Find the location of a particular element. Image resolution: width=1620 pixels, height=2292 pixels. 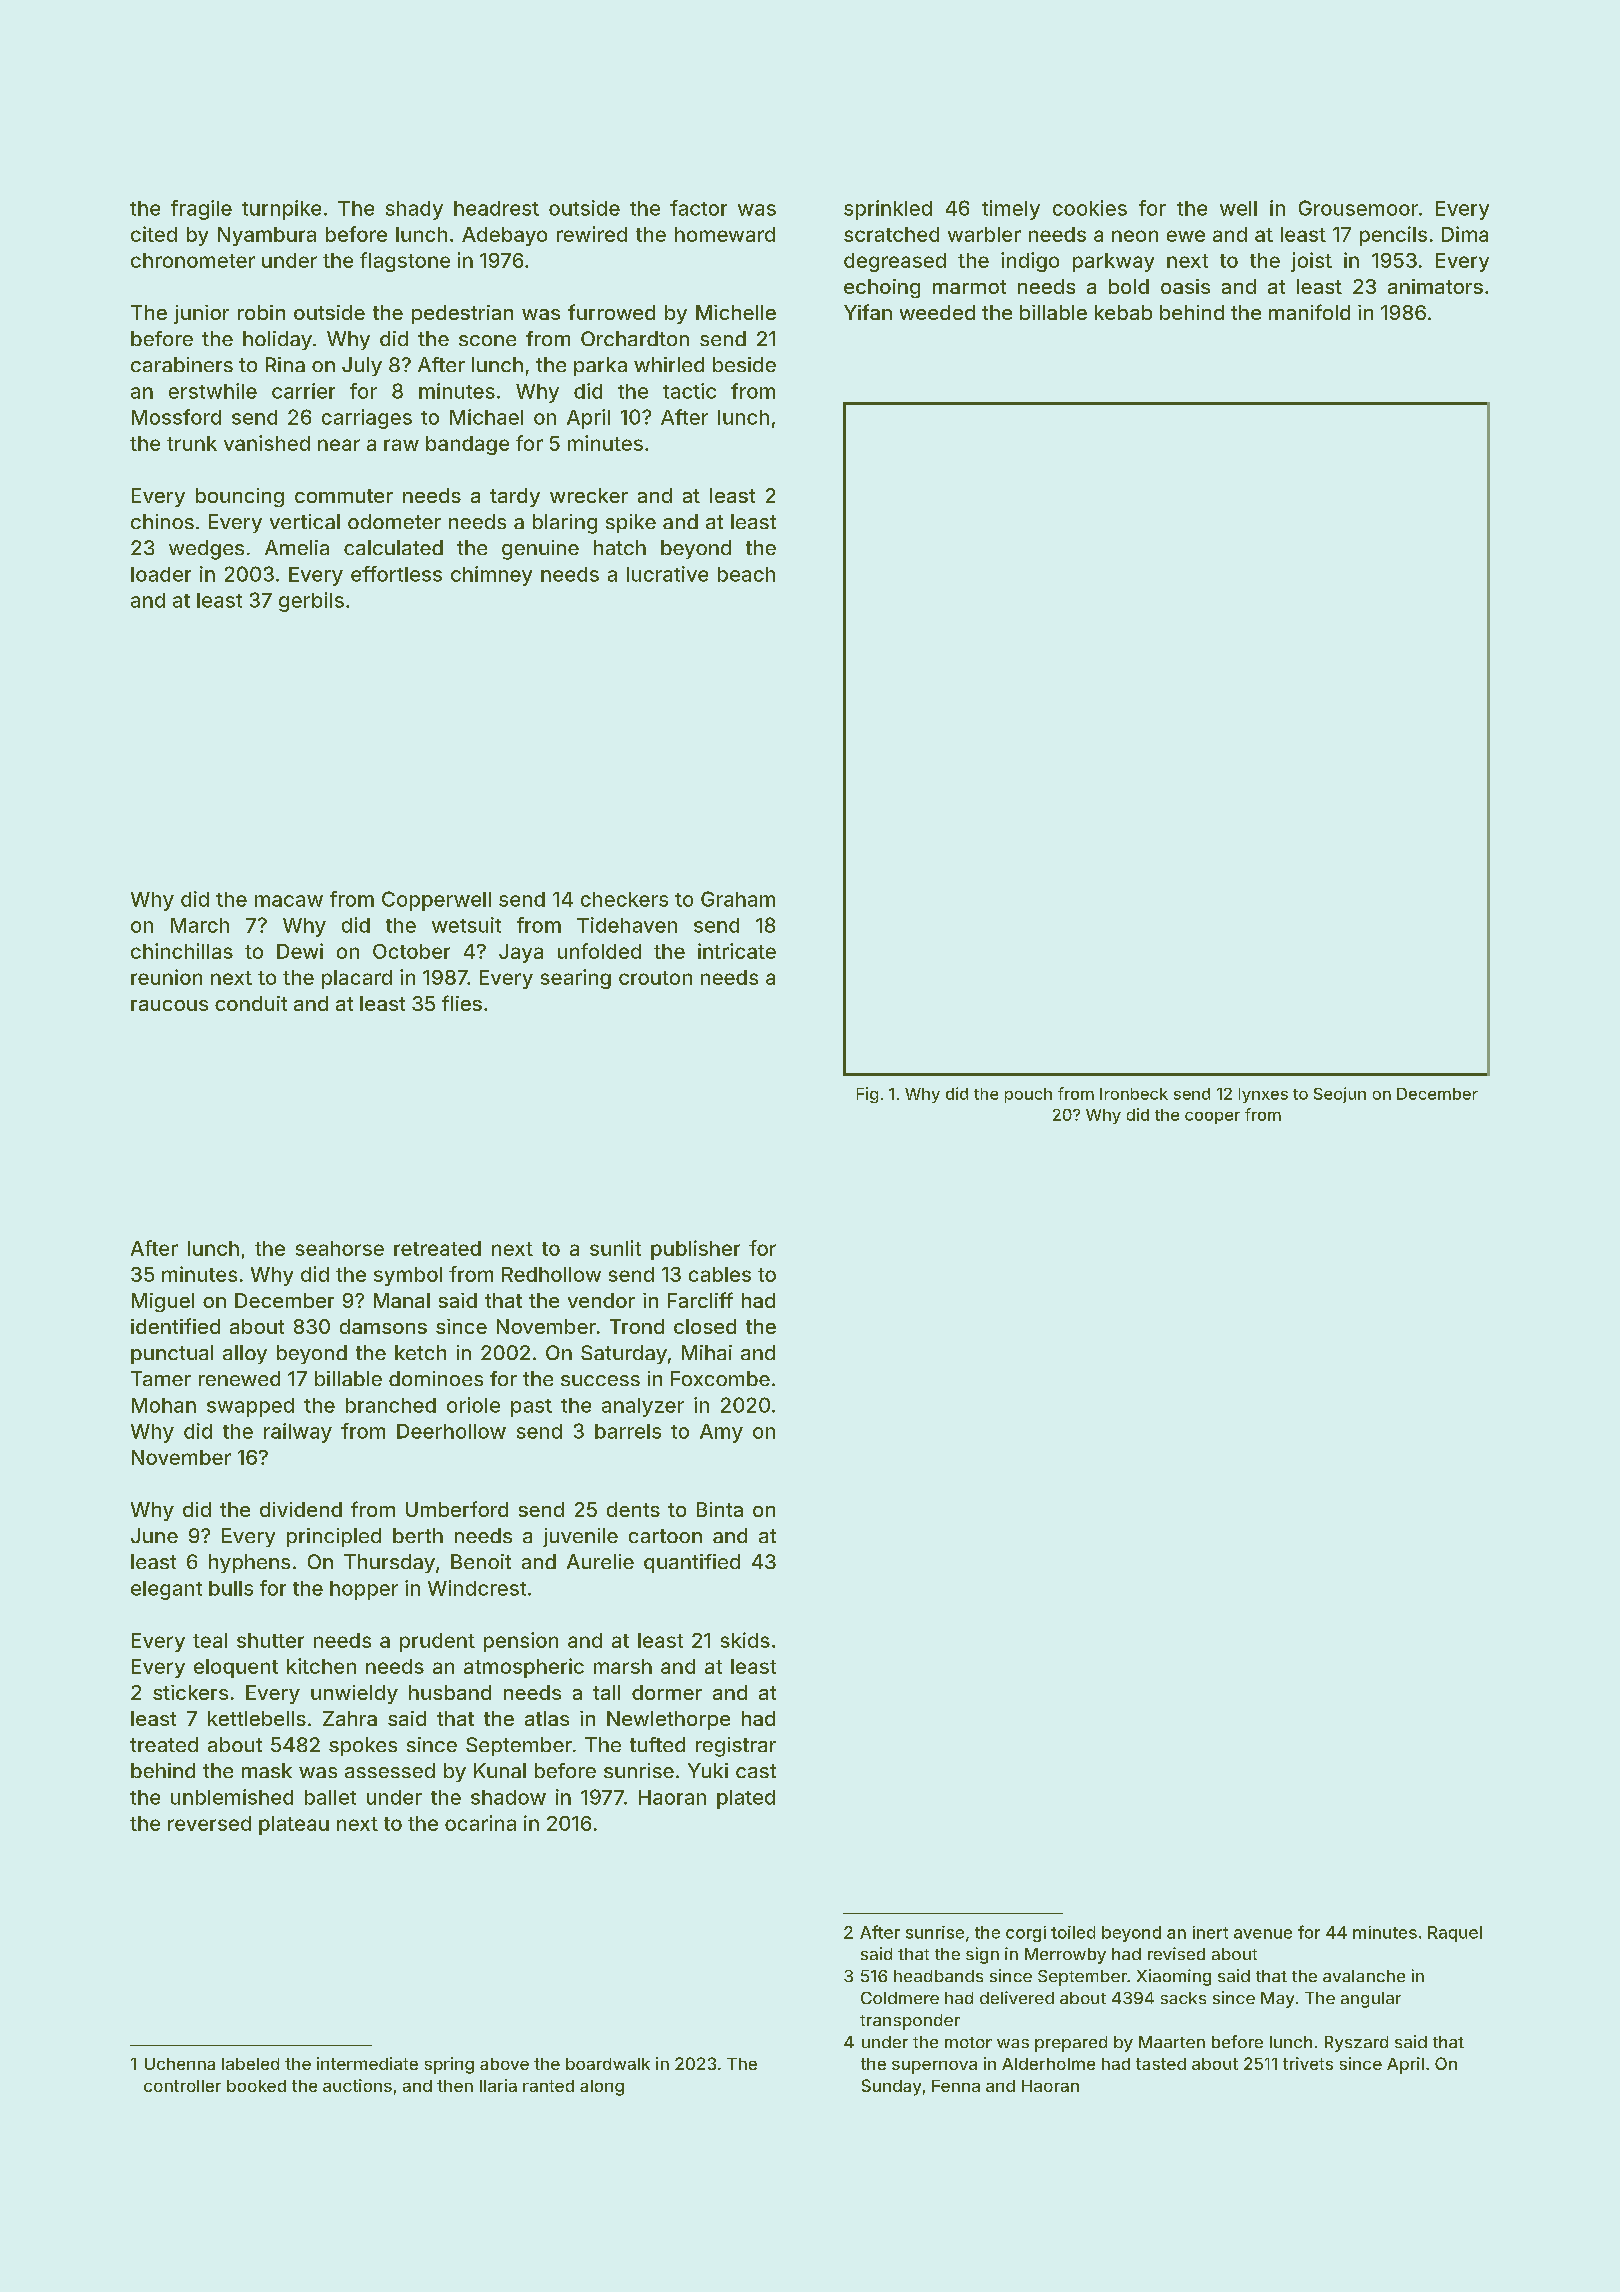

Binta is located at coordinates (720, 1509).
